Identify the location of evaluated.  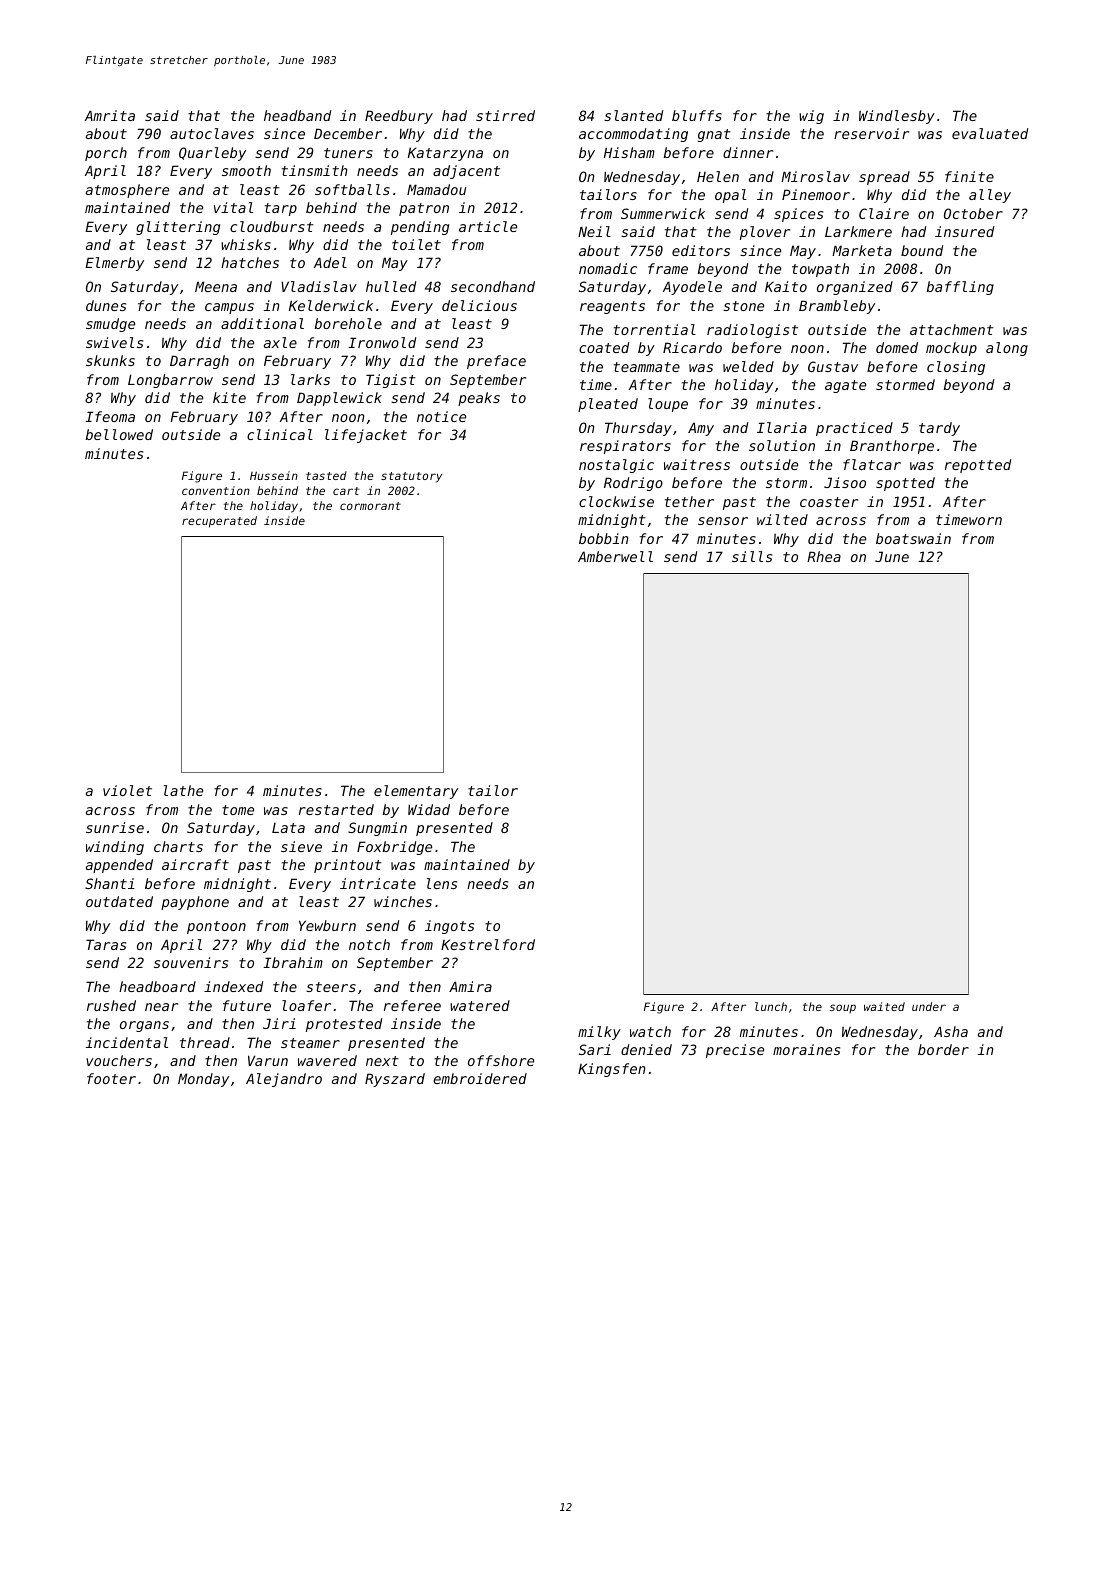
(990, 133).
